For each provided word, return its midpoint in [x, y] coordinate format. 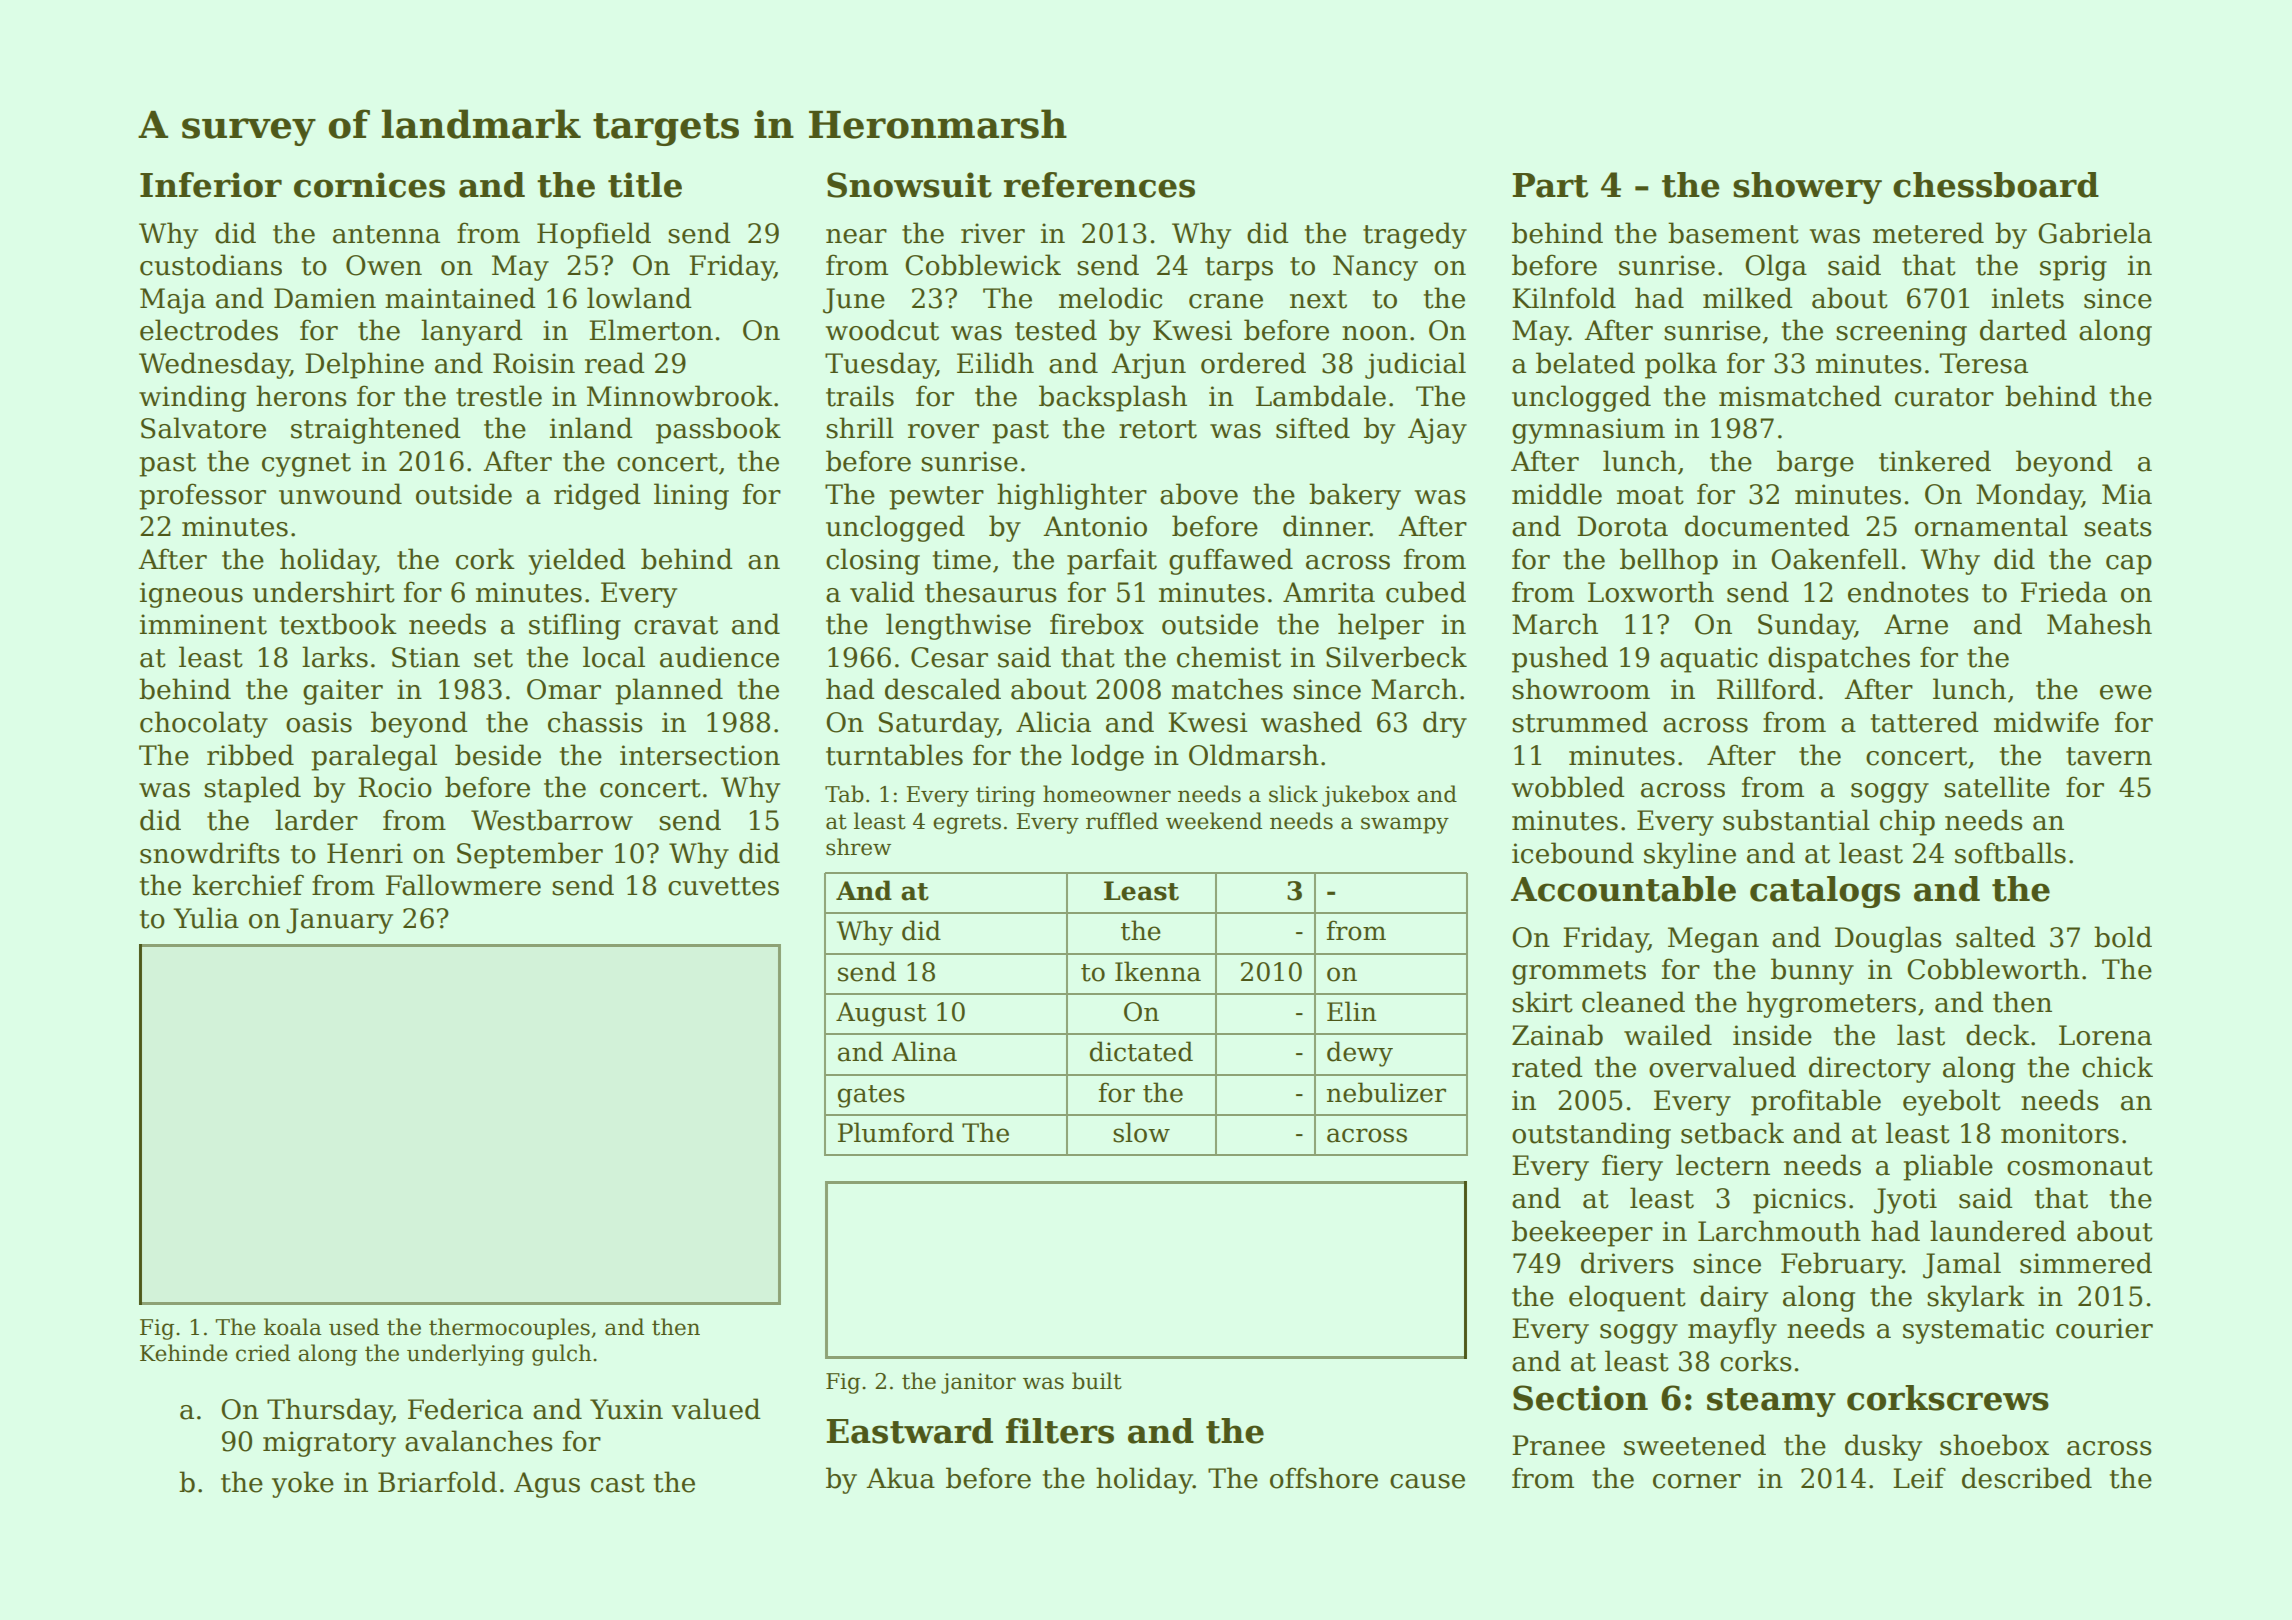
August [881, 1014]
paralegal [374, 757]
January [339, 921]
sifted [1313, 428]
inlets [2028, 298]
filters [1060, 1431]
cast [618, 1483]
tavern [2109, 756]
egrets [967, 824]
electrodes [209, 330]
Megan [1713, 940]
